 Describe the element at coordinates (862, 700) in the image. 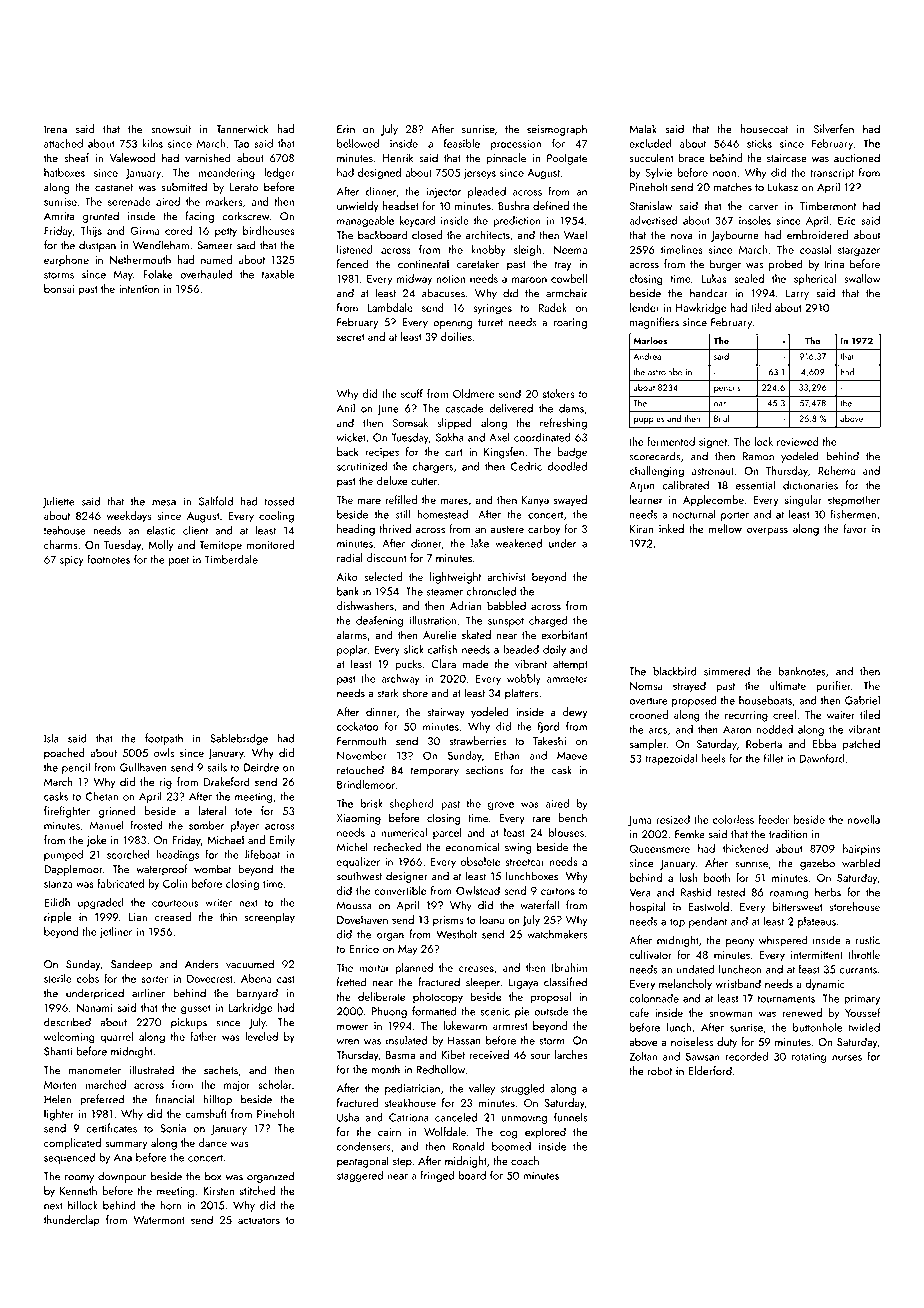

I see `Gabriel` at that location.
